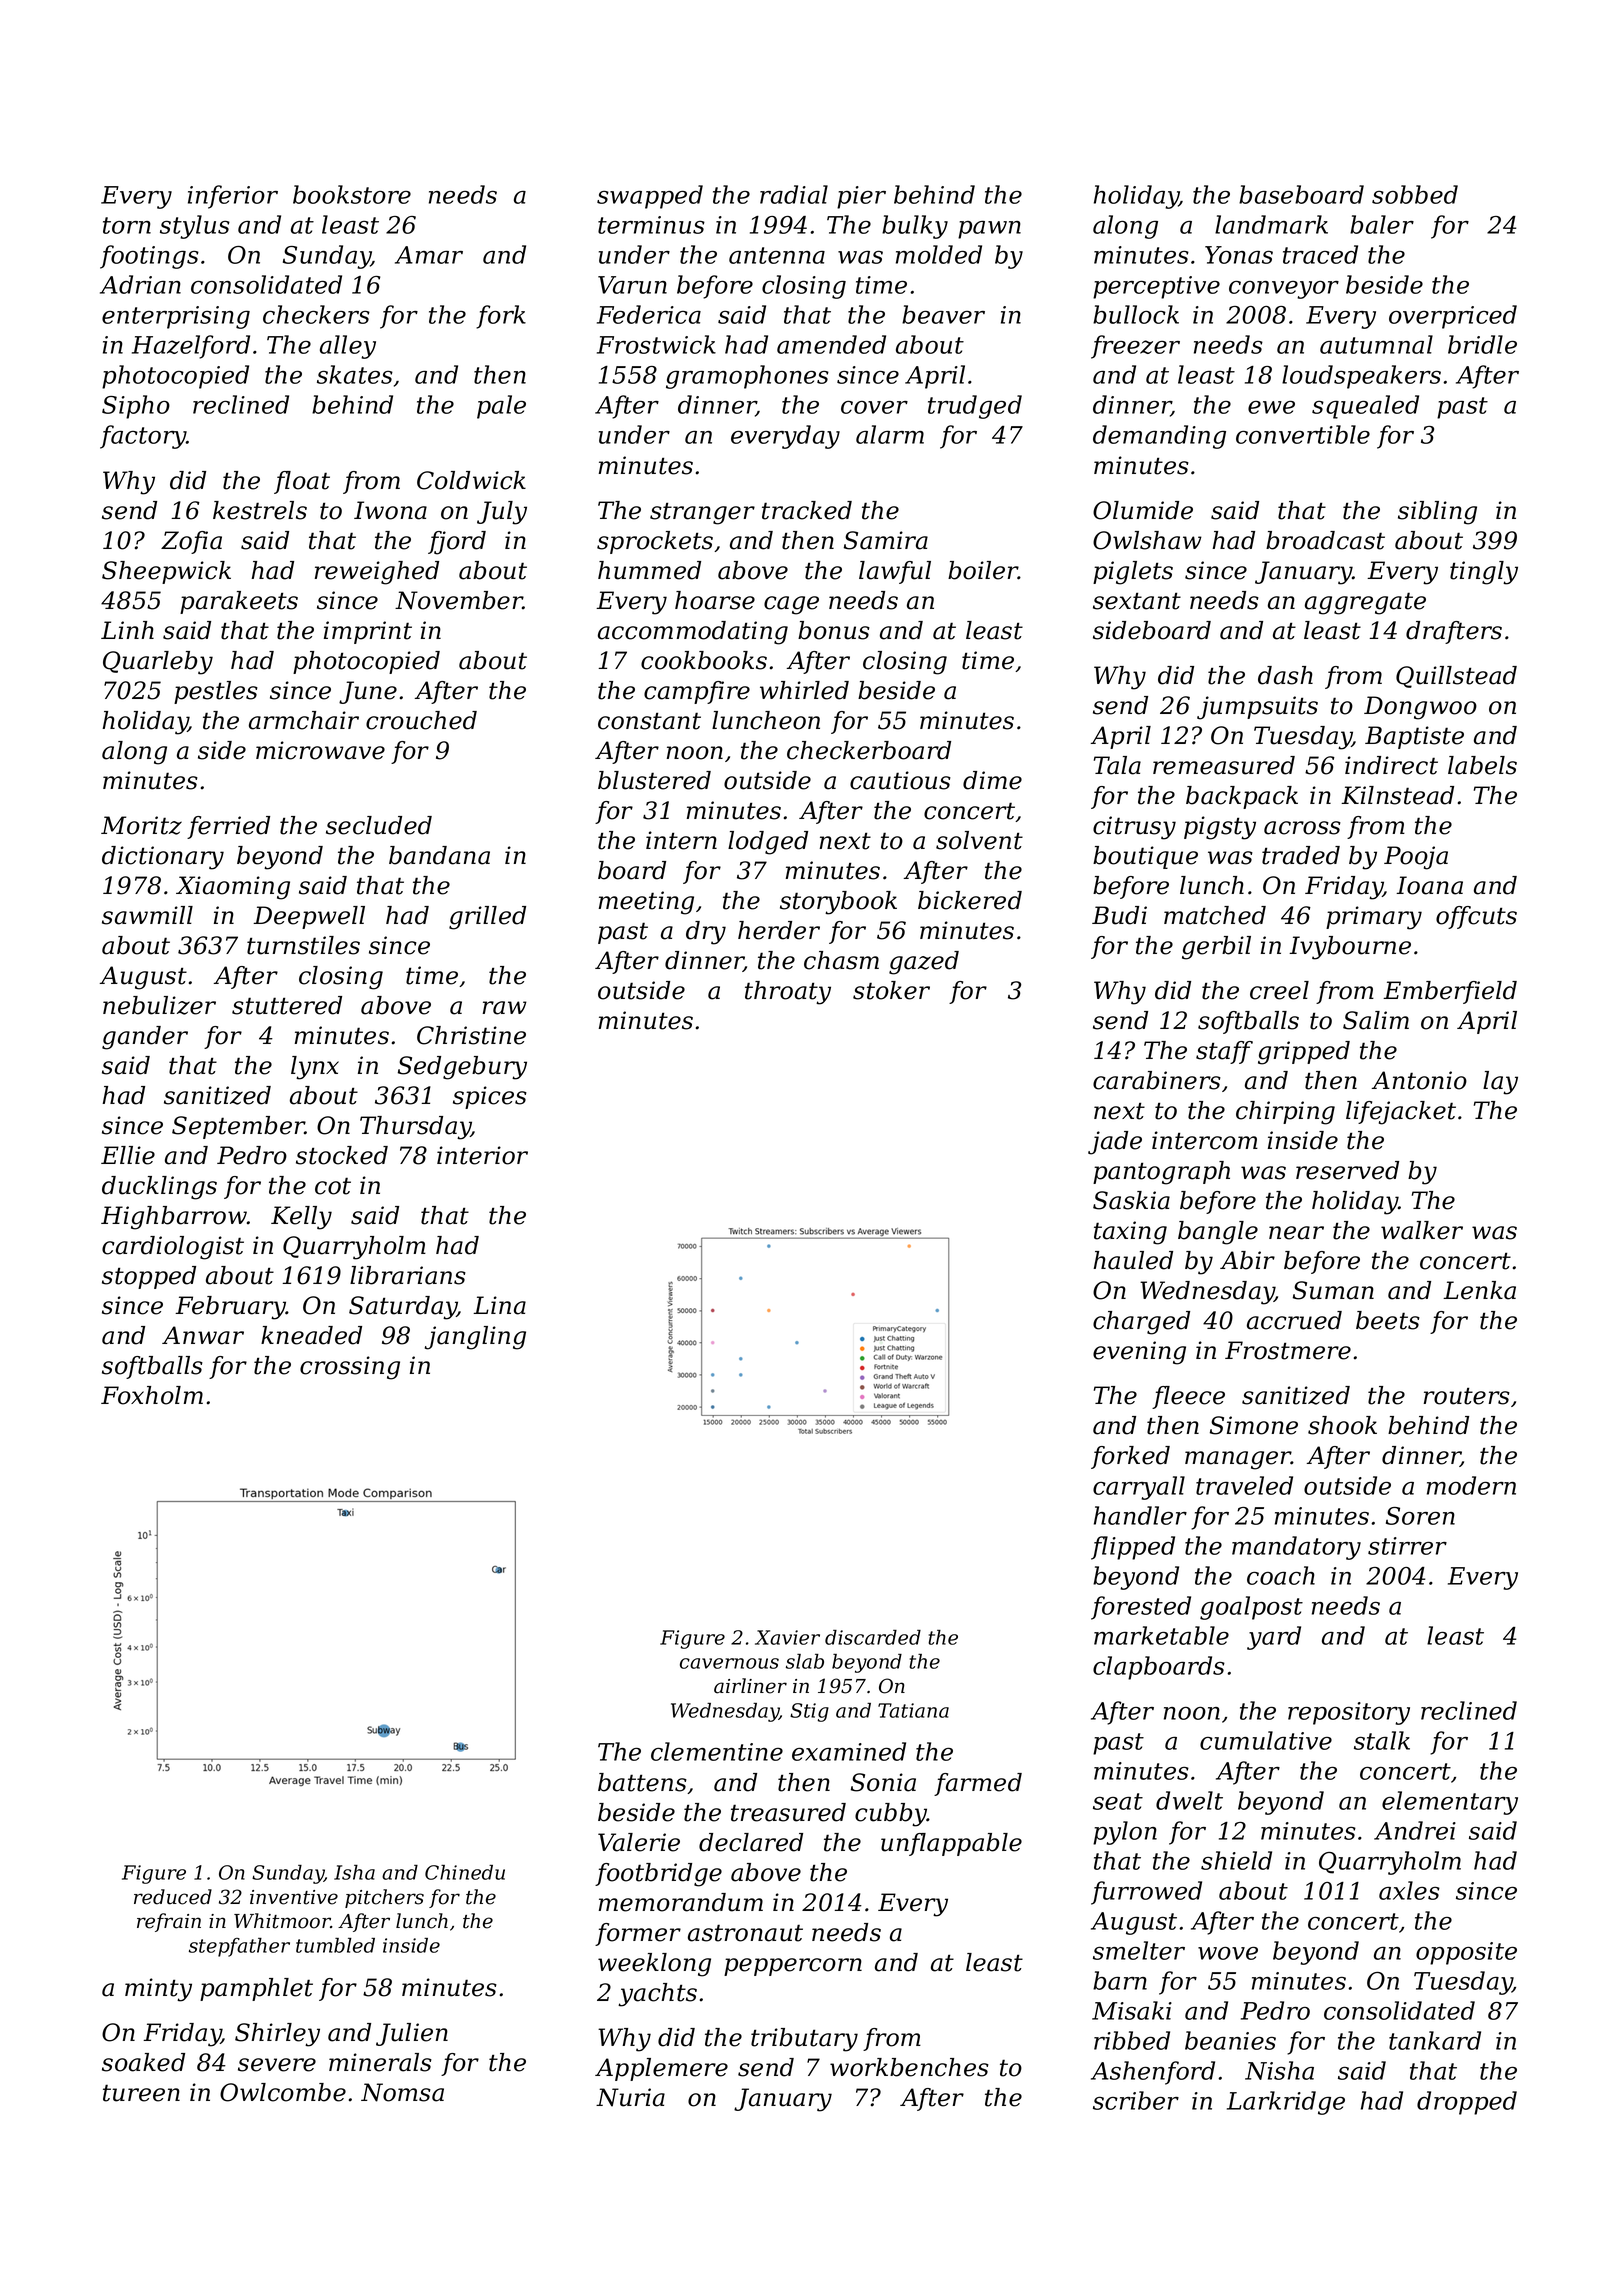  Describe the element at coordinates (794, 194) in the document. I see `radial` at that location.
